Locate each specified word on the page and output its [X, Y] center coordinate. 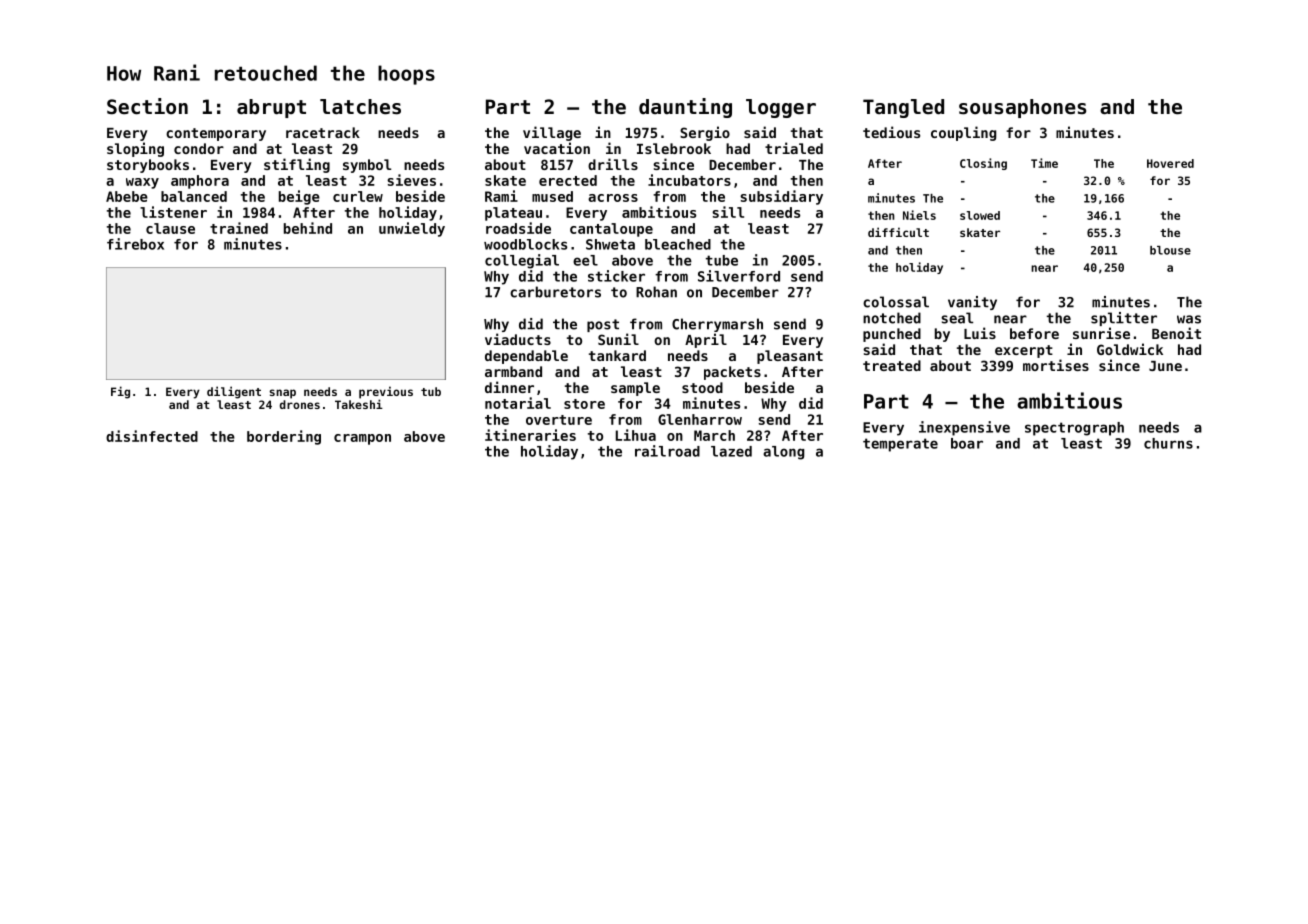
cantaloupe [611, 230]
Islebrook [674, 148]
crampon [362, 439]
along [783, 453]
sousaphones [1022, 108]
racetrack [323, 132]
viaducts [518, 339]
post [603, 325]
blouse [1170, 250]
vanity [972, 303]
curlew [358, 196]
